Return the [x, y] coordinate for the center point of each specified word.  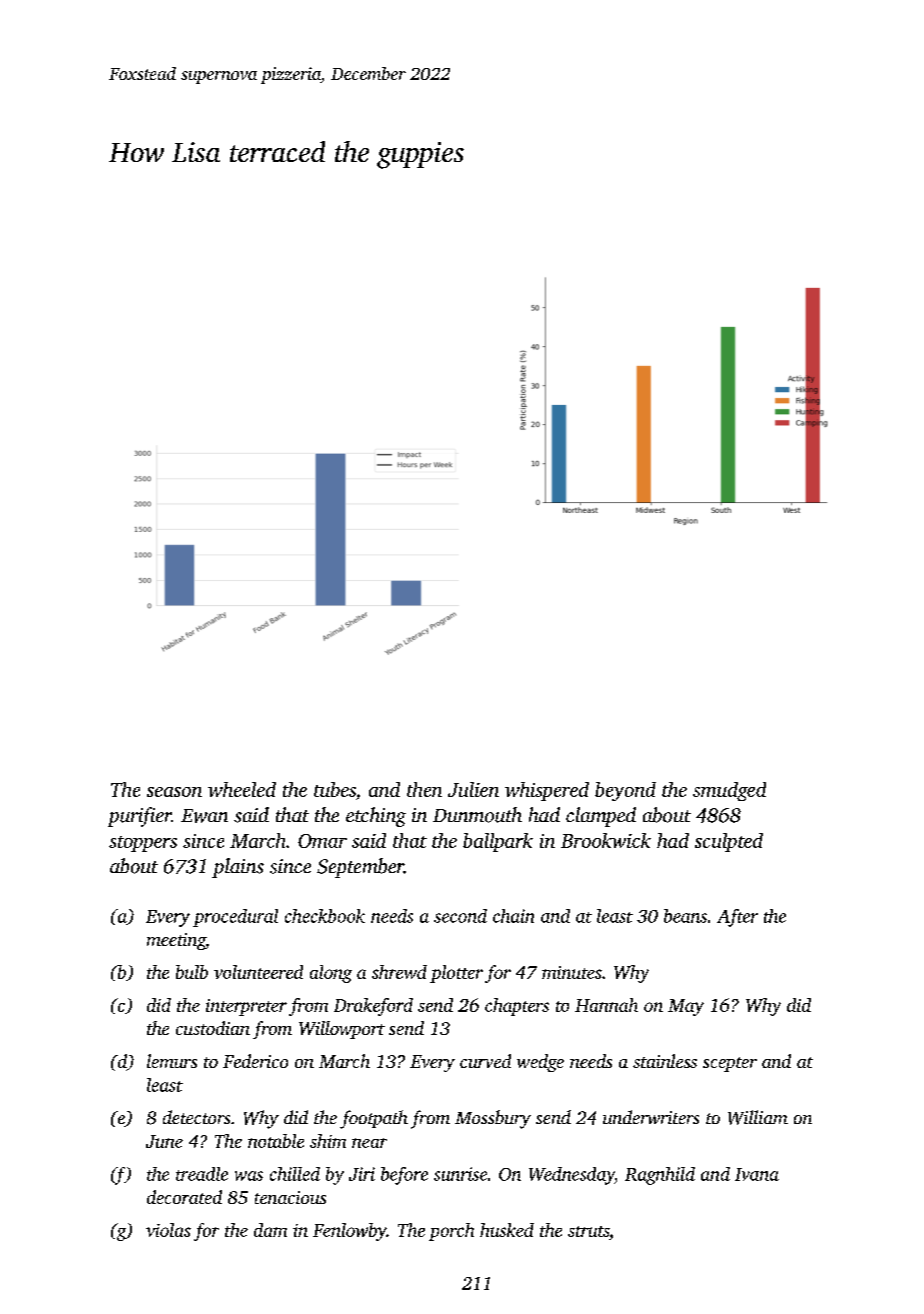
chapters [517, 1007]
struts [588, 1231]
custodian [213, 1028]
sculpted [729, 842]
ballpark [498, 842]
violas [168, 1230]
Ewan [204, 816]
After [737, 918]
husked [507, 1230]
